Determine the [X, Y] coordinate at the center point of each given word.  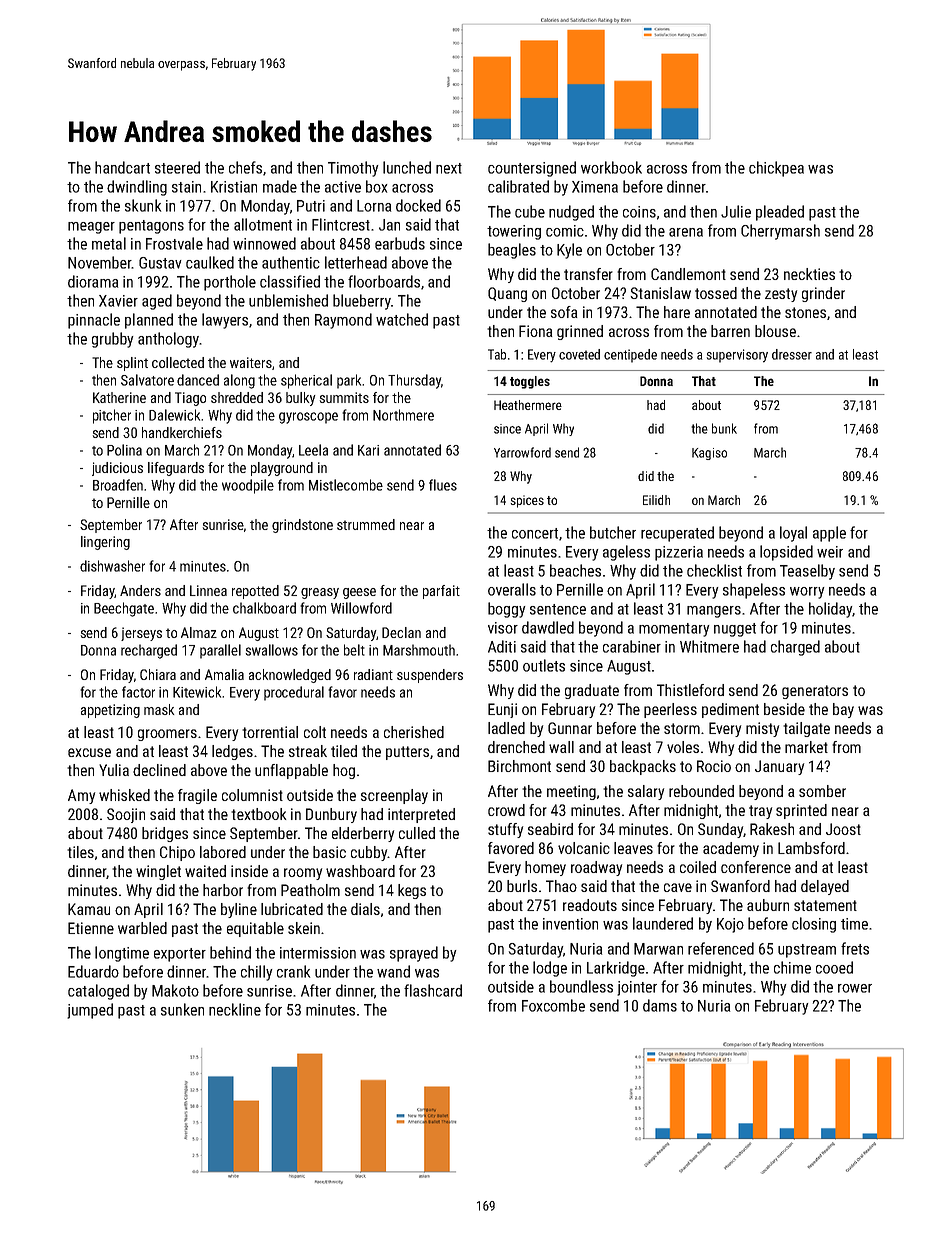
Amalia [224, 674]
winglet [158, 872]
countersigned [532, 169]
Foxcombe [553, 1005]
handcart [122, 167]
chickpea [776, 169]
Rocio [714, 766]
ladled [506, 728]
